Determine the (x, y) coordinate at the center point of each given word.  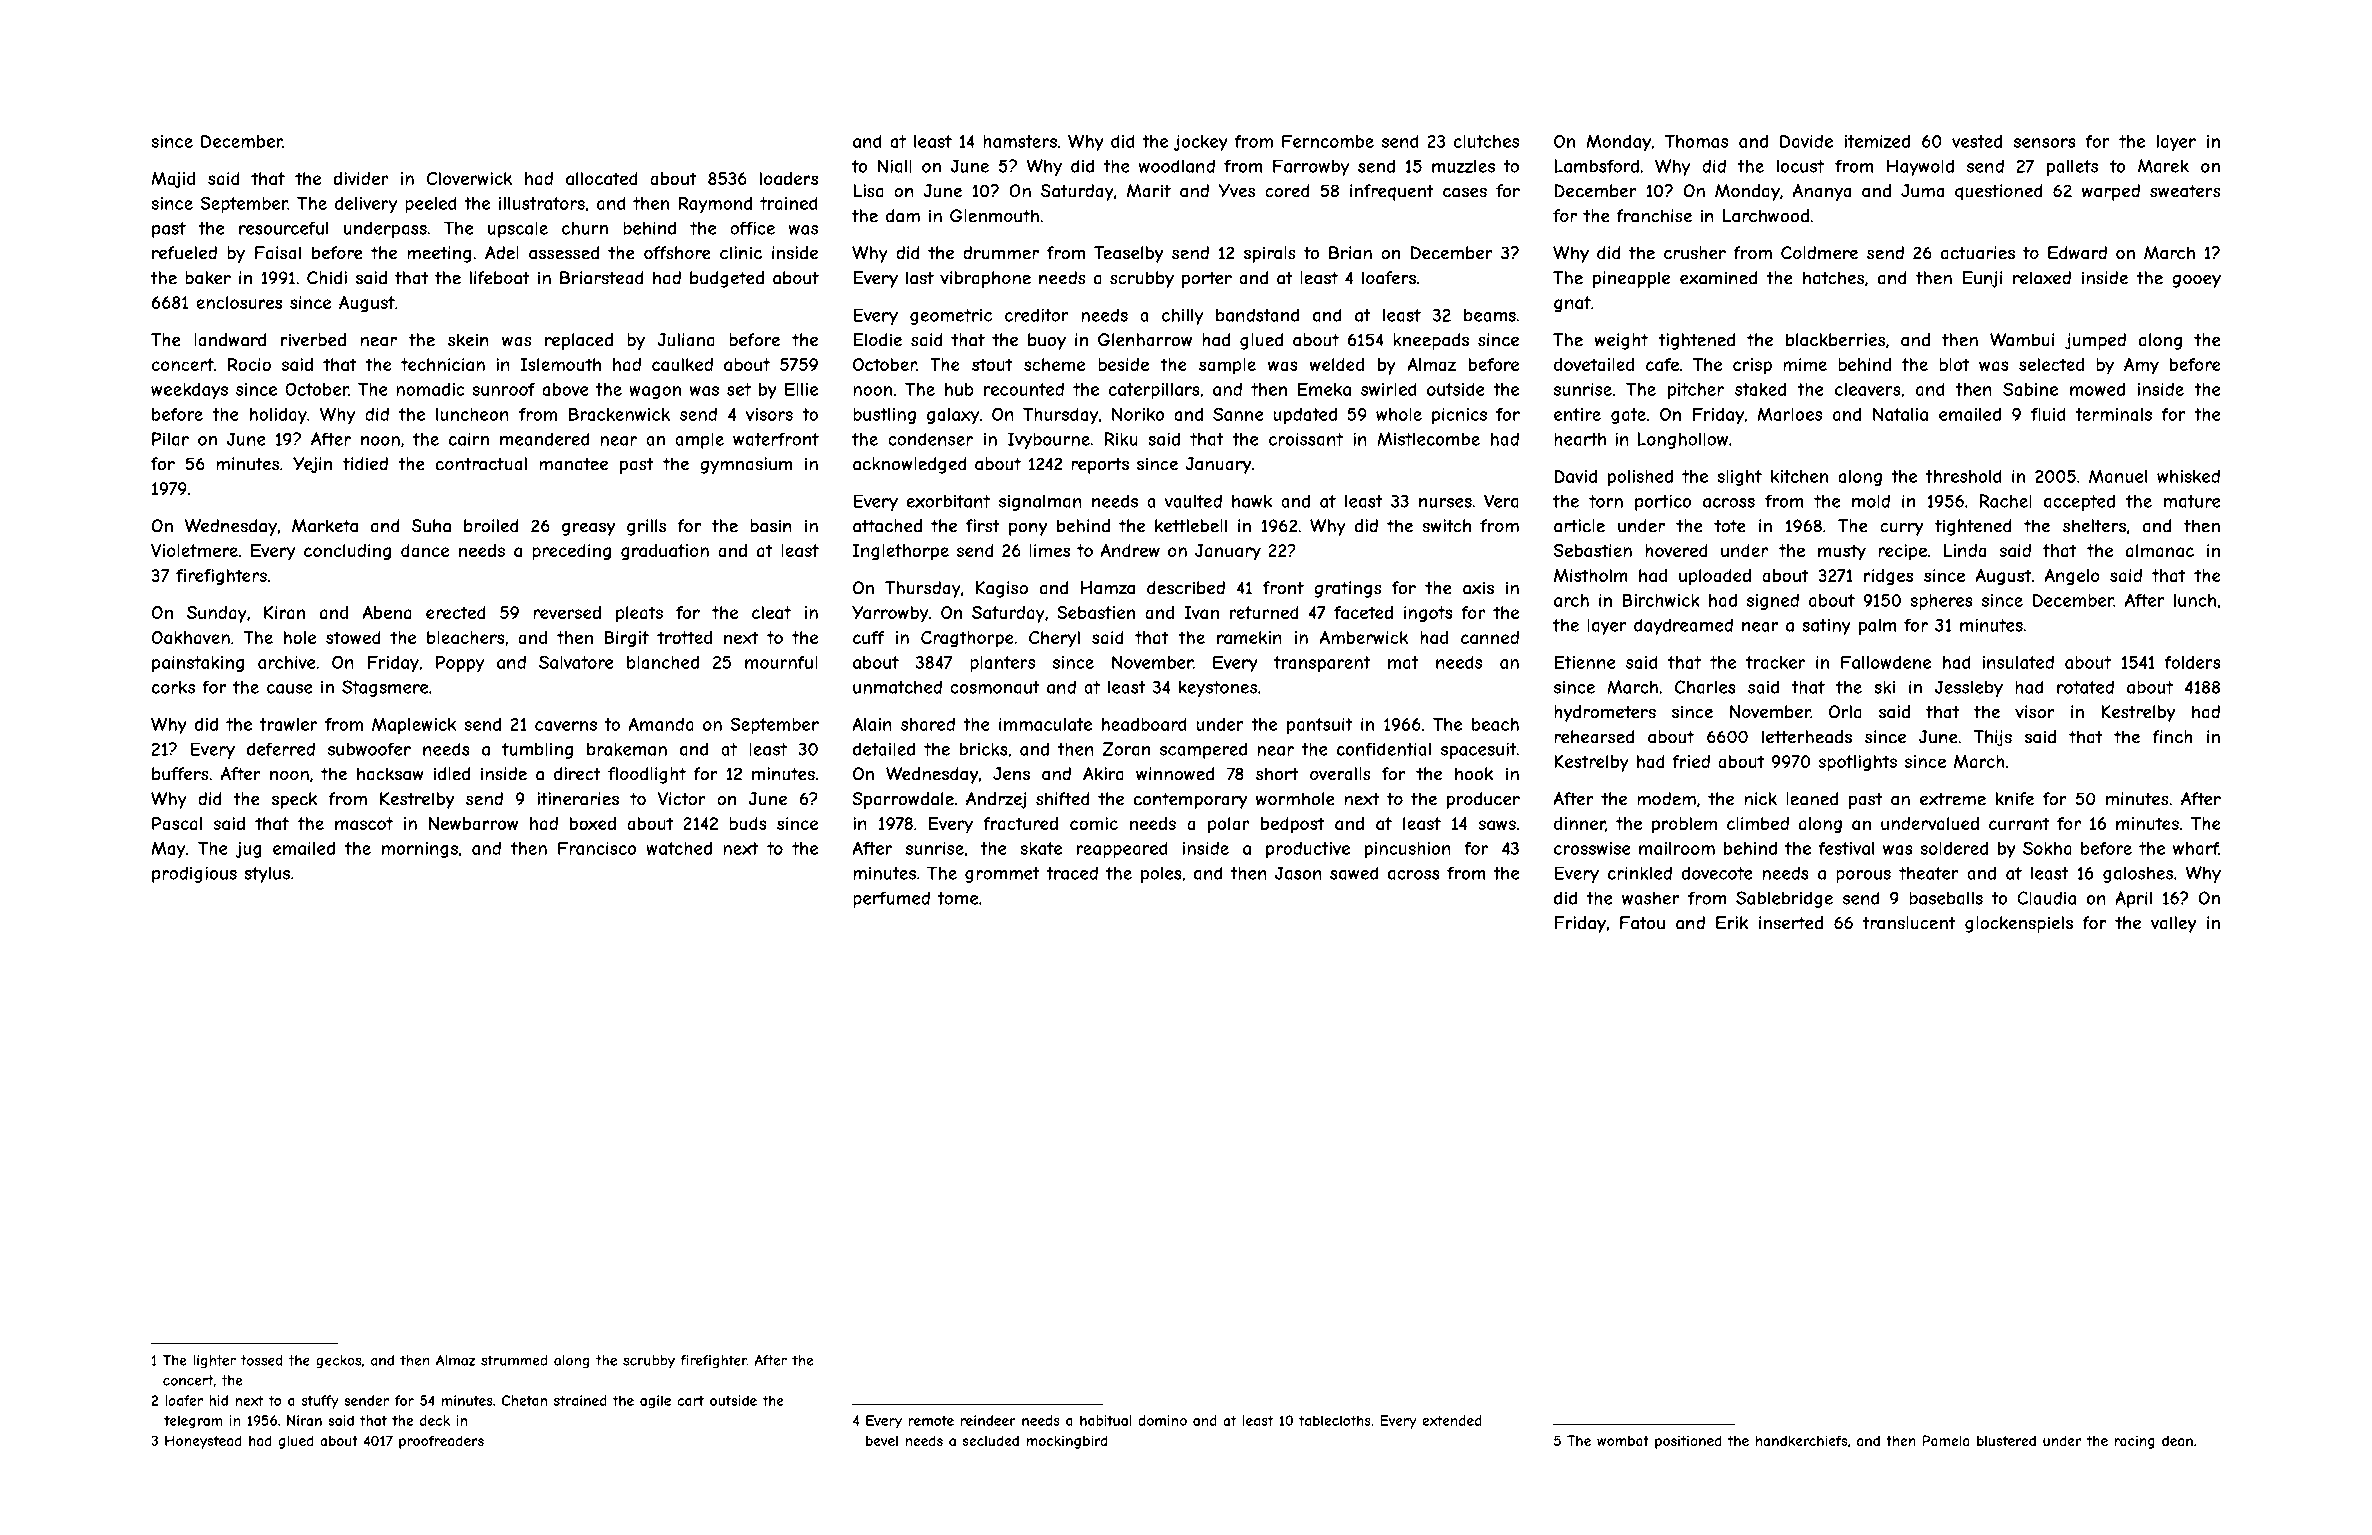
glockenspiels (2019, 924)
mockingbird (1067, 1442)
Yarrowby (890, 614)
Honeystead (203, 1442)
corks (173, 687)
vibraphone (985, 279)
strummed (514, 1360)
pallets (2072, 168)
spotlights (1857, 763)
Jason (1298, 873)
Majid (173, 180)
